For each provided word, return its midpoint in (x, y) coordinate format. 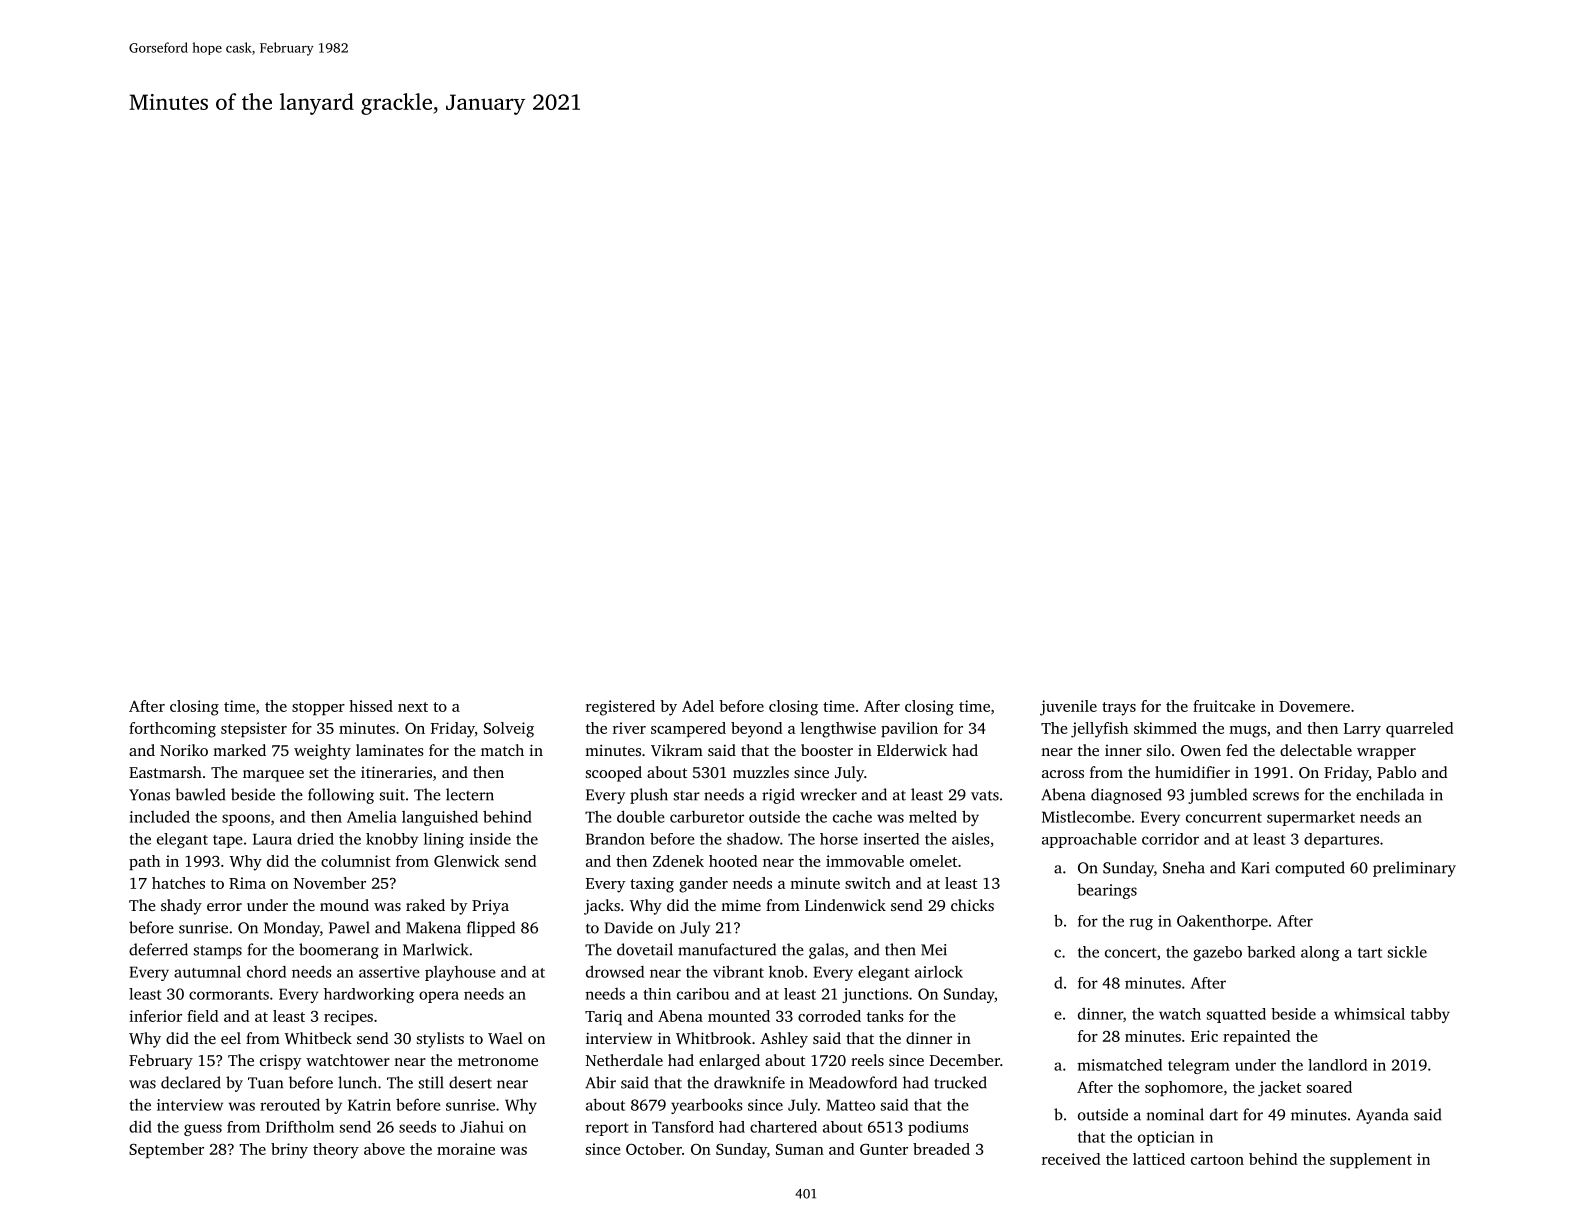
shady (181, 907)
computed (1310, 869)
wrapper (1386, 754)
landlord (1337, 1065)
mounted (739, 1016)
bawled (200, 794)
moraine (466, 1149)
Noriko (184, 750)
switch (868, 883)
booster (827, 750)
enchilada (1390, 794)
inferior (155, 1016)
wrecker (828, 794)
